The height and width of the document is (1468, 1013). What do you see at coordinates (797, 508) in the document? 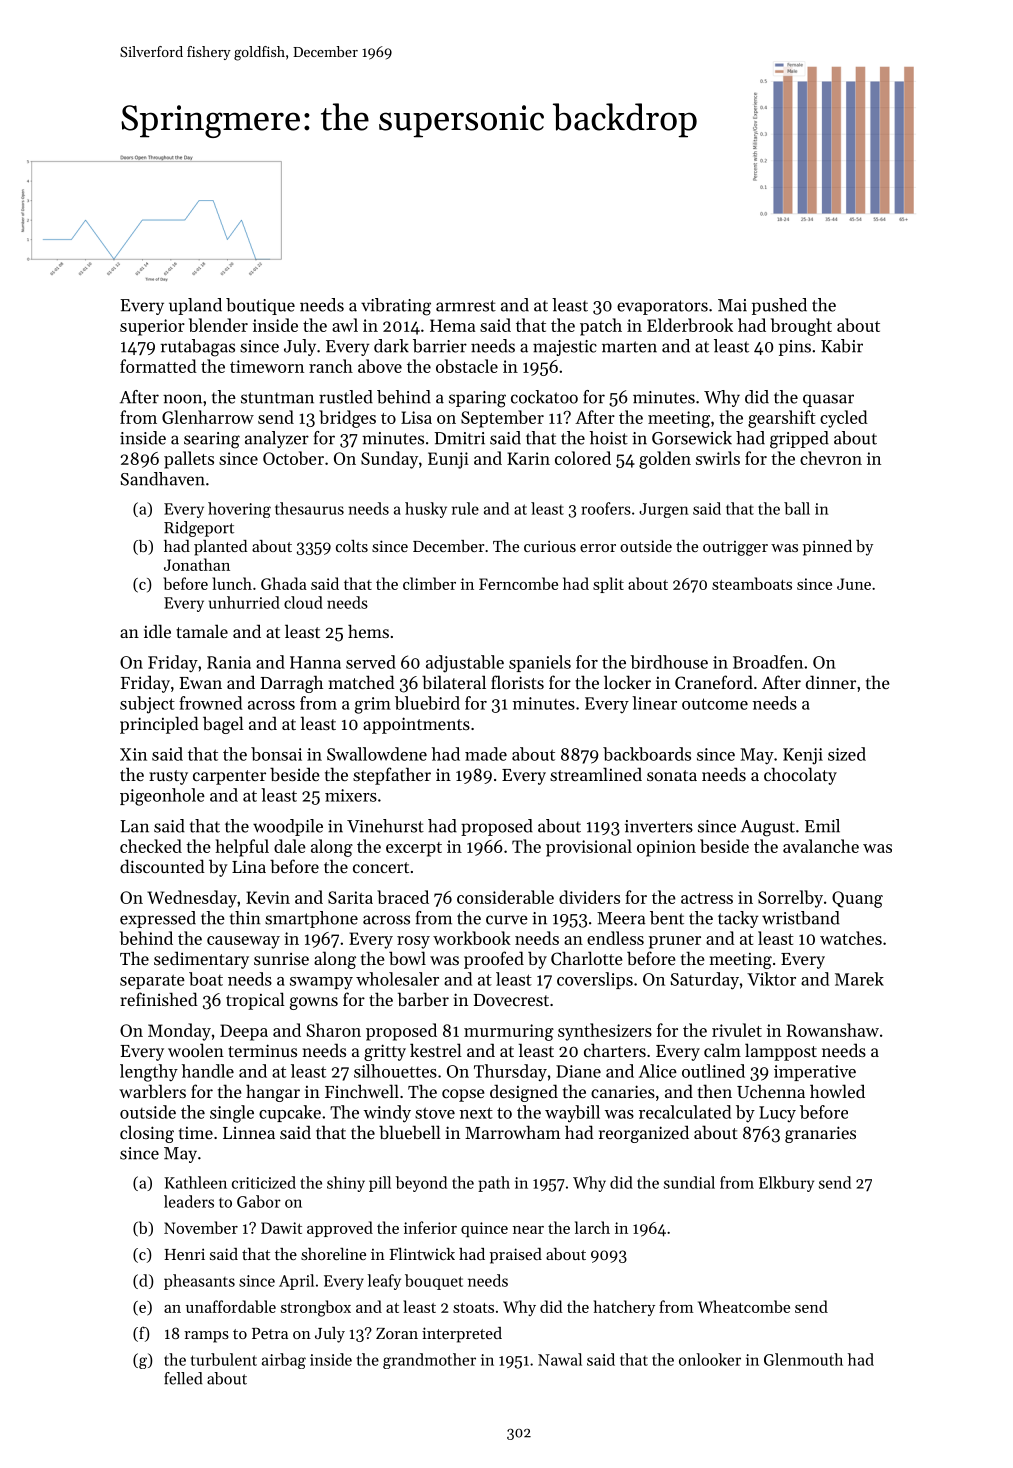
I see `ball` at bounding box center [797, 508].
